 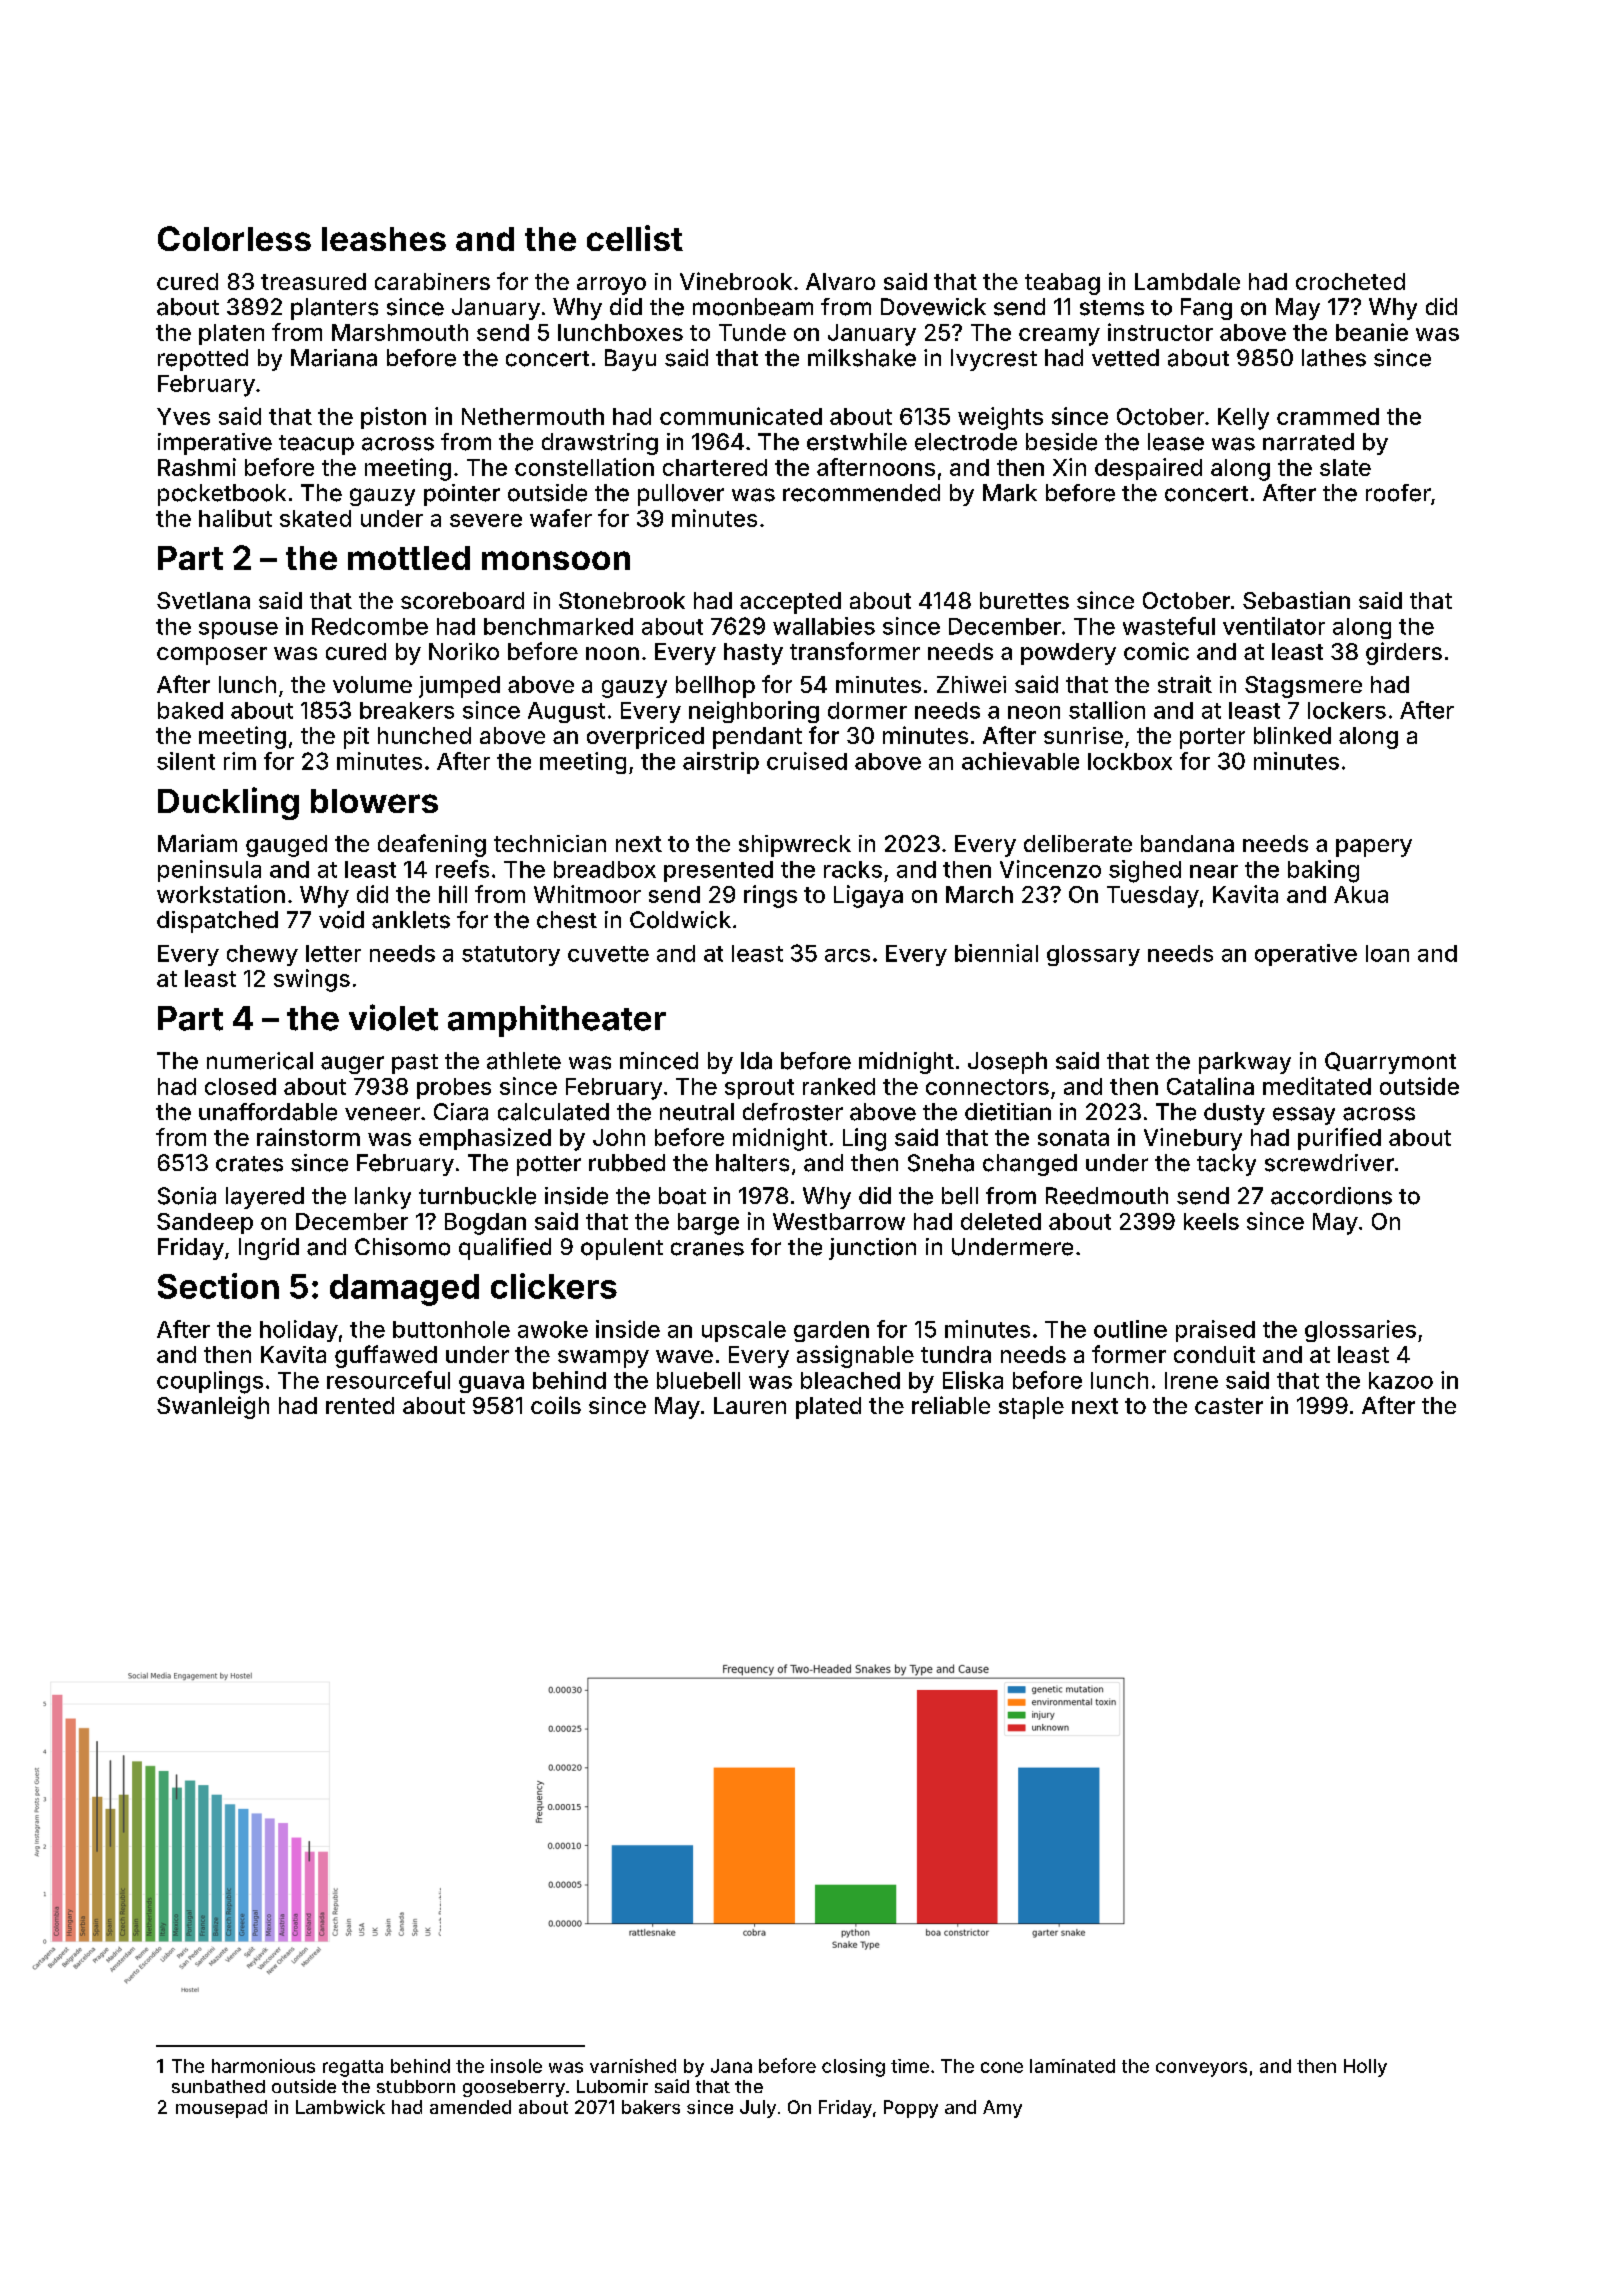 What do you see at coordinates (681, 495) in the screenshot?
I see `pullover` at bounding box center [681, 495].
